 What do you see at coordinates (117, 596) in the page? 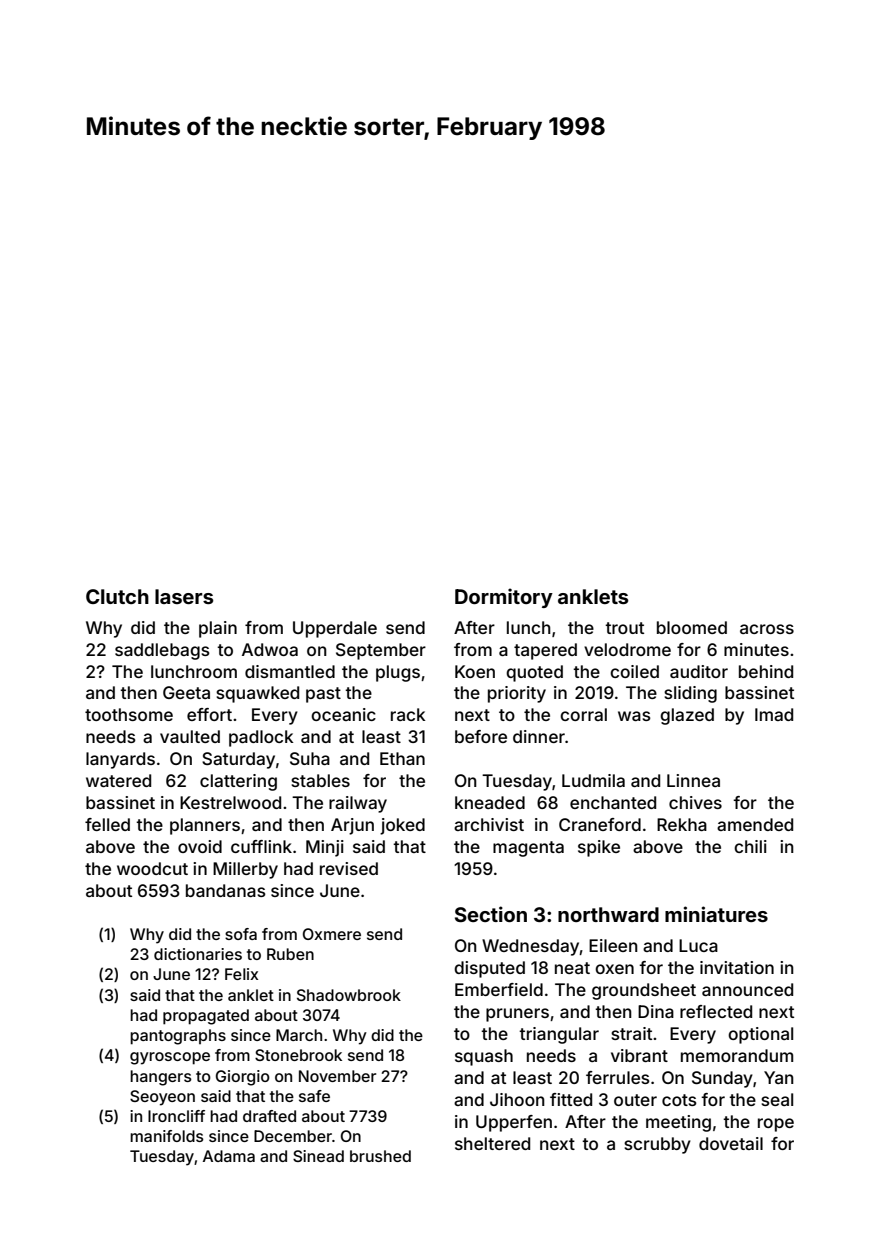
I see `Clutch` at bounding box center [117, 596].
